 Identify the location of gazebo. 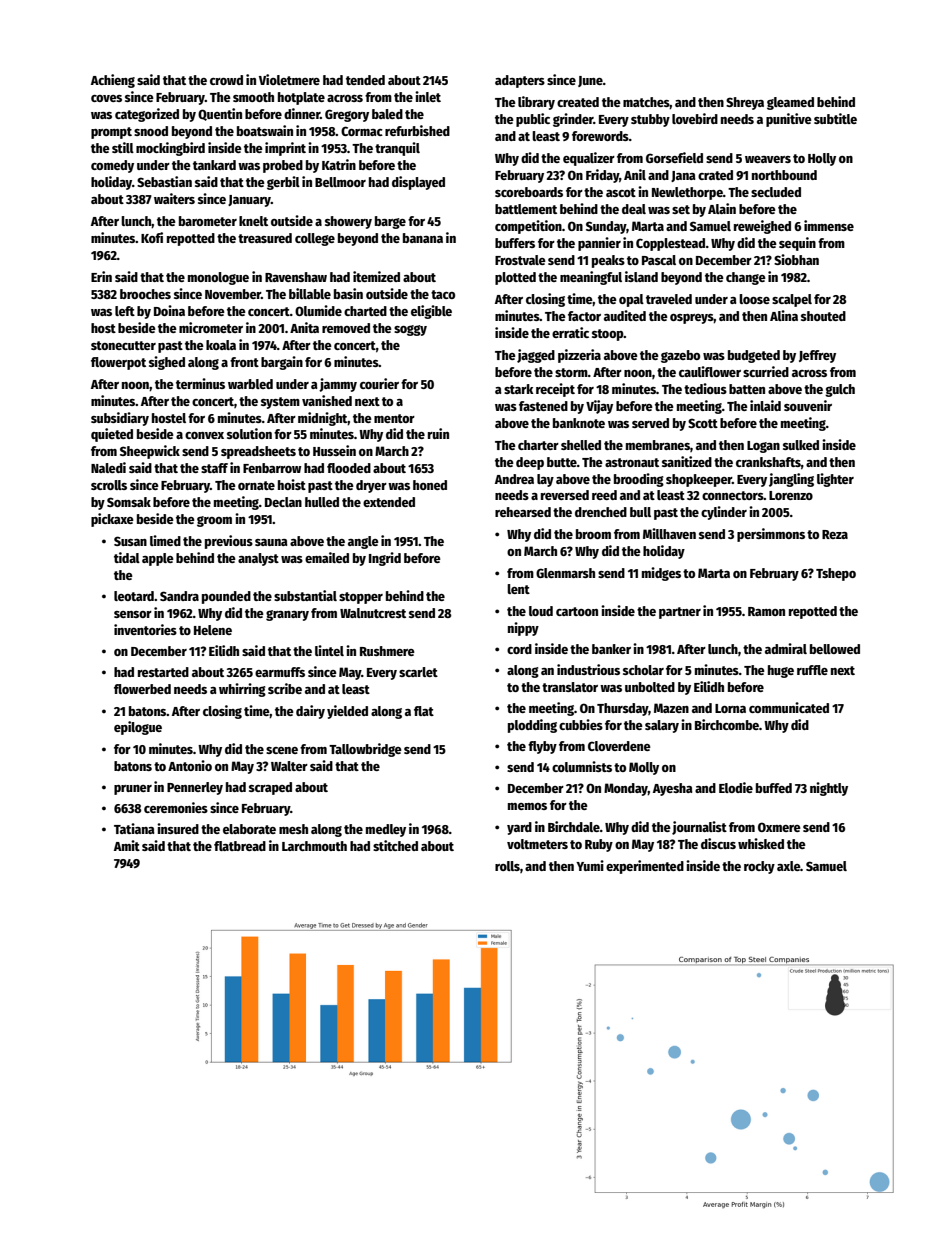
(680, 356).
